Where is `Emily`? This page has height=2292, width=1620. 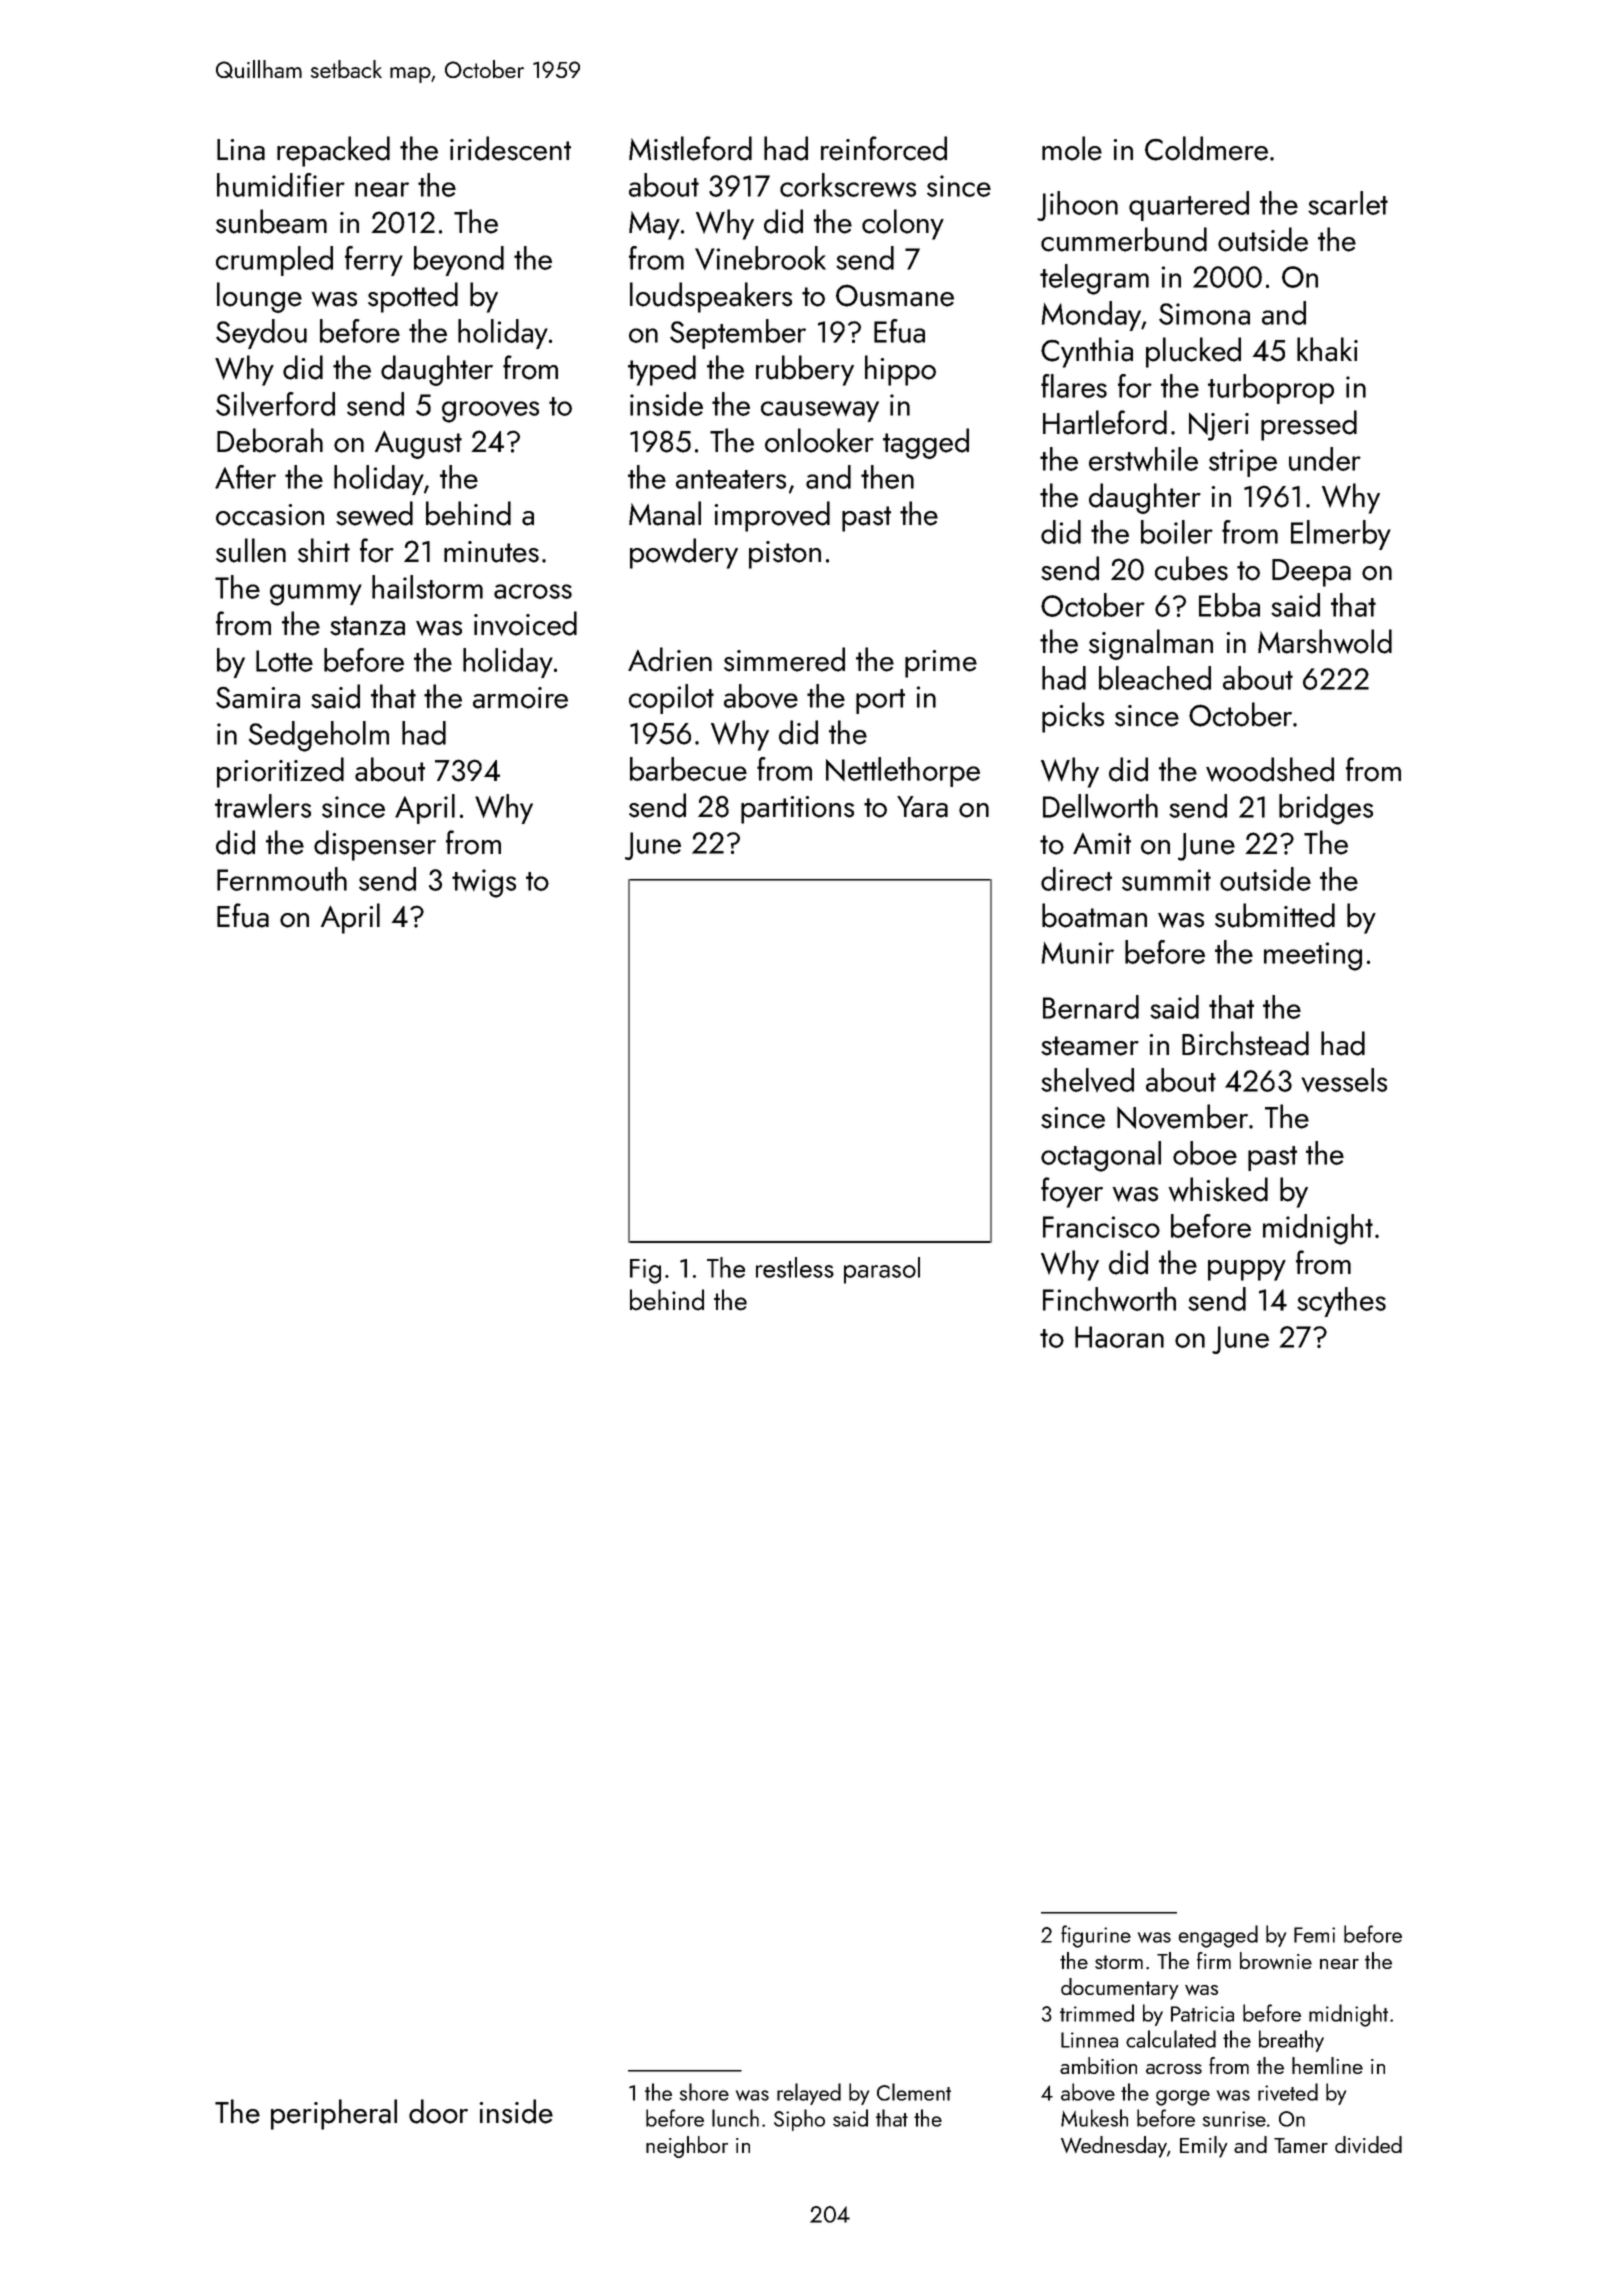
Emily is located at coordinates (1203, 2147).
